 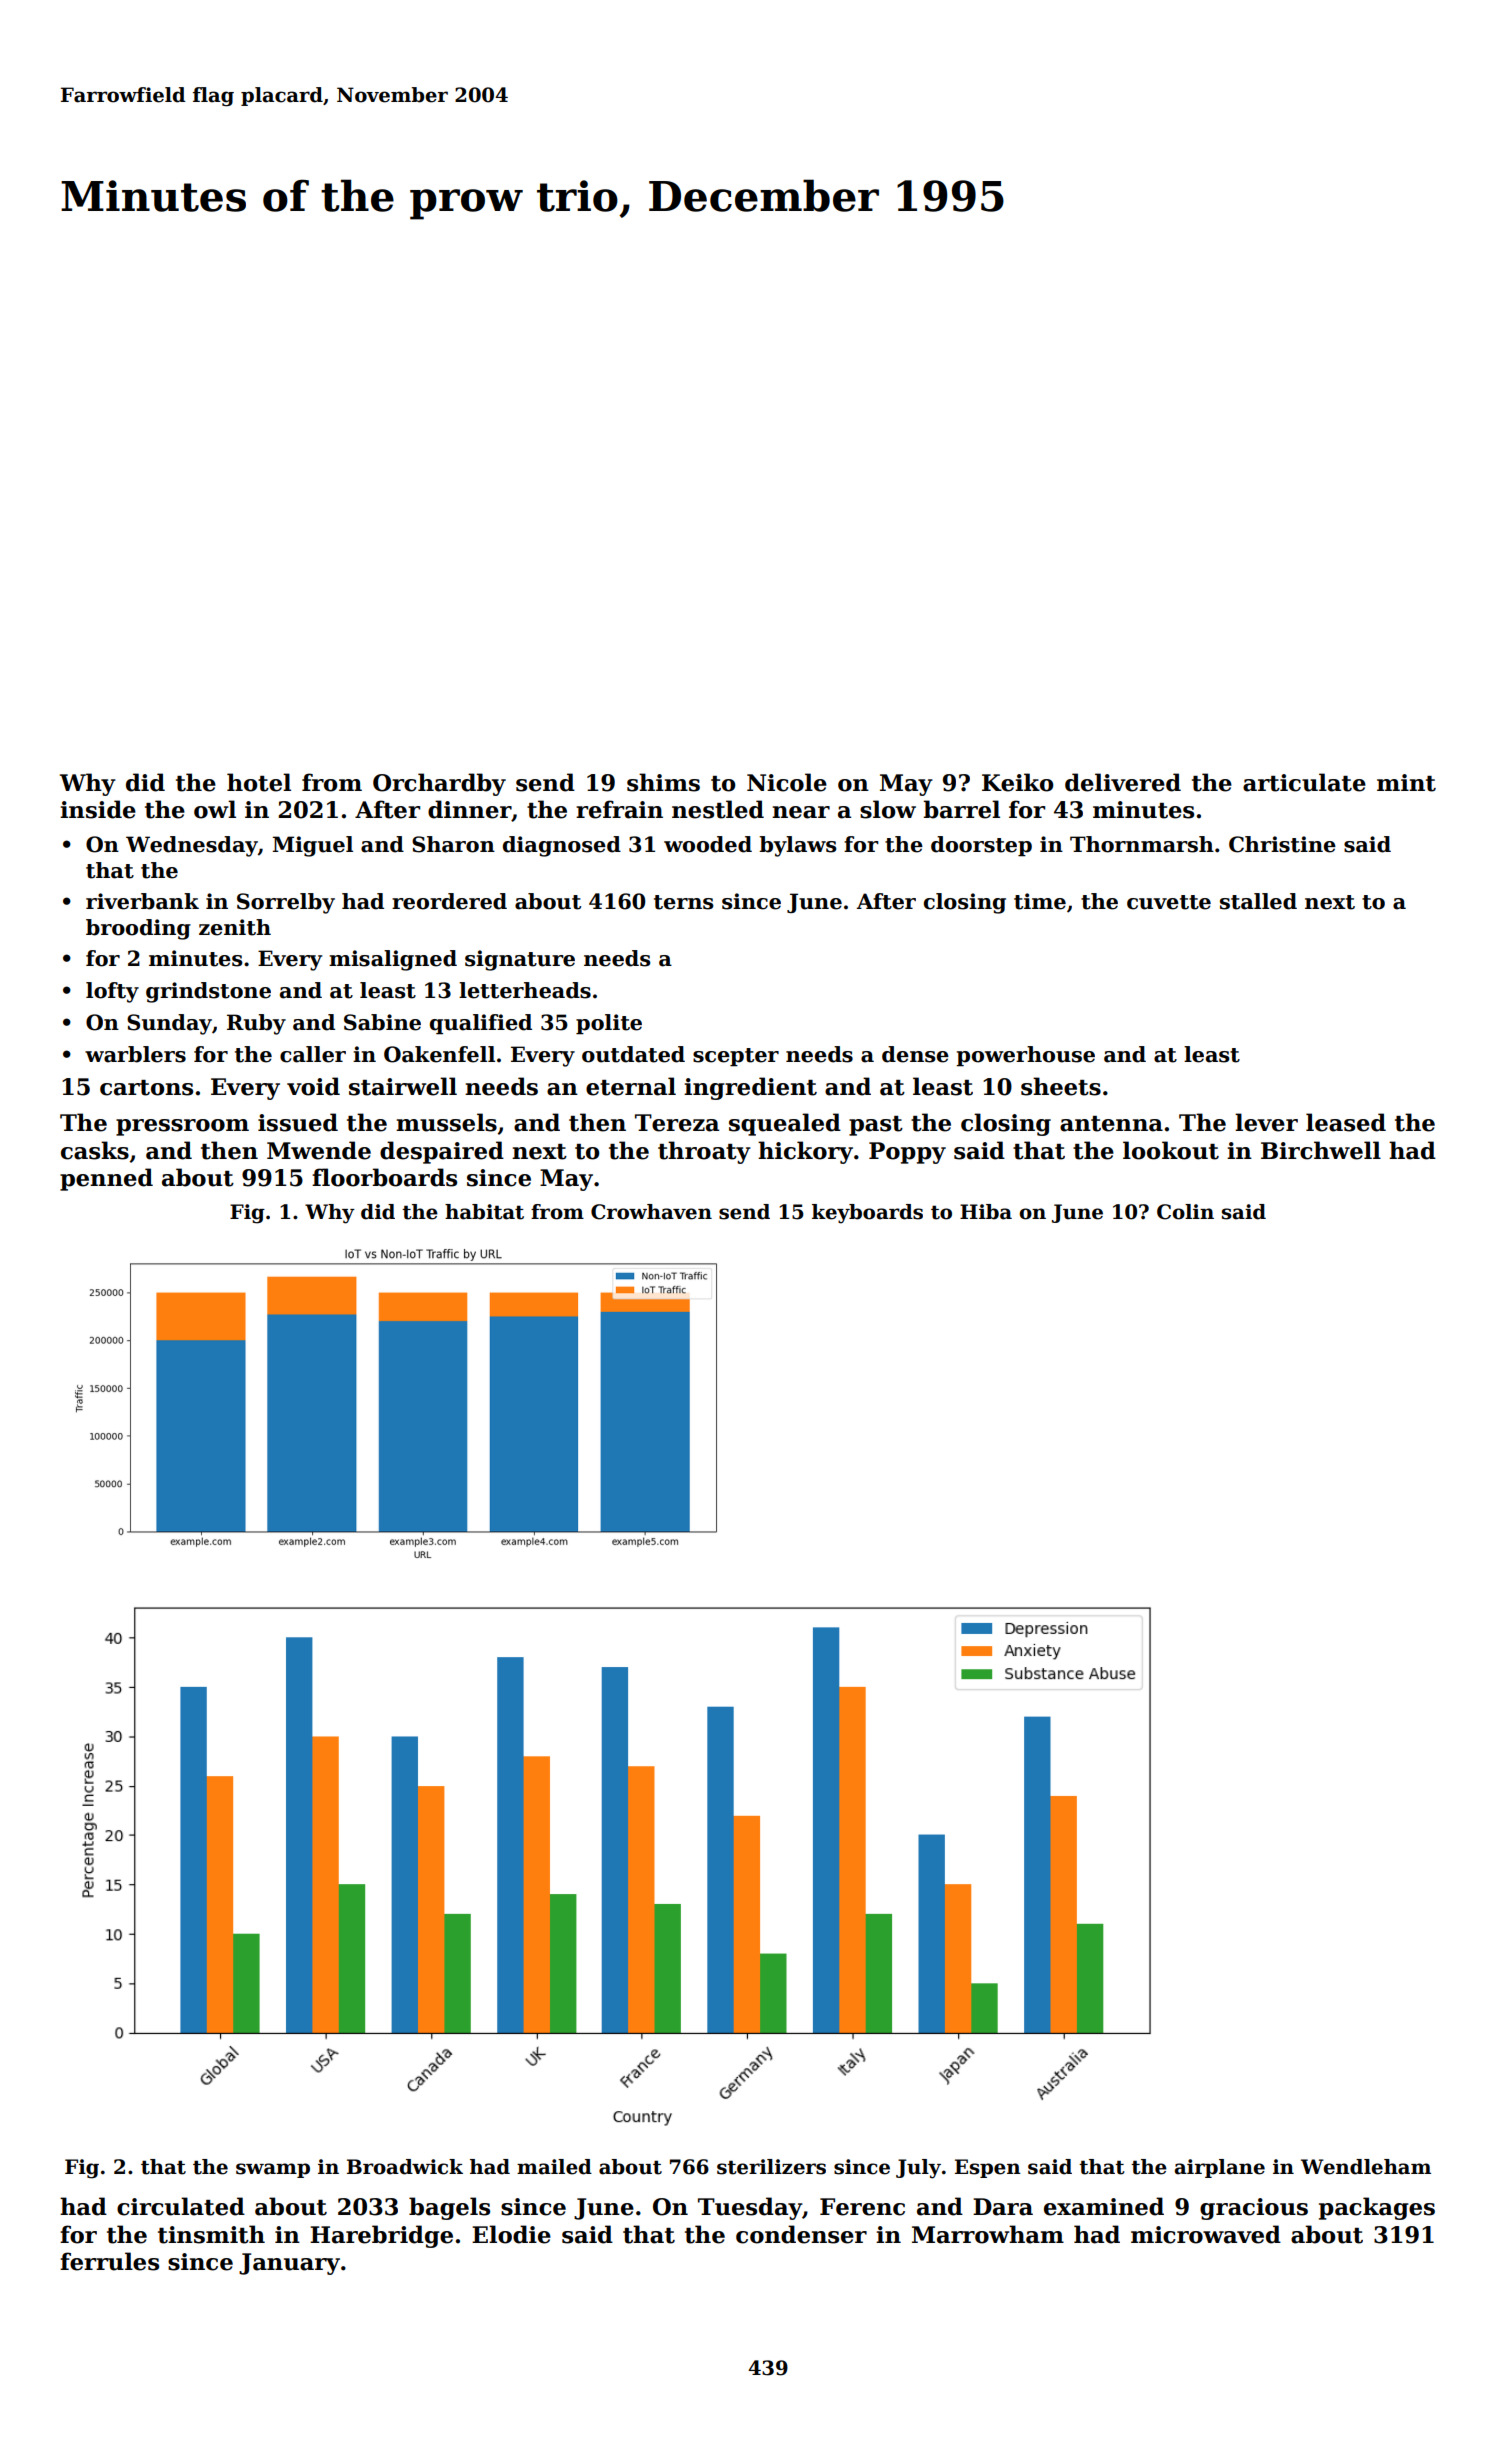 What do you see at coordinates (633, 1054) in the image?
I see `outdated` at bounding box center [633, 1054].
